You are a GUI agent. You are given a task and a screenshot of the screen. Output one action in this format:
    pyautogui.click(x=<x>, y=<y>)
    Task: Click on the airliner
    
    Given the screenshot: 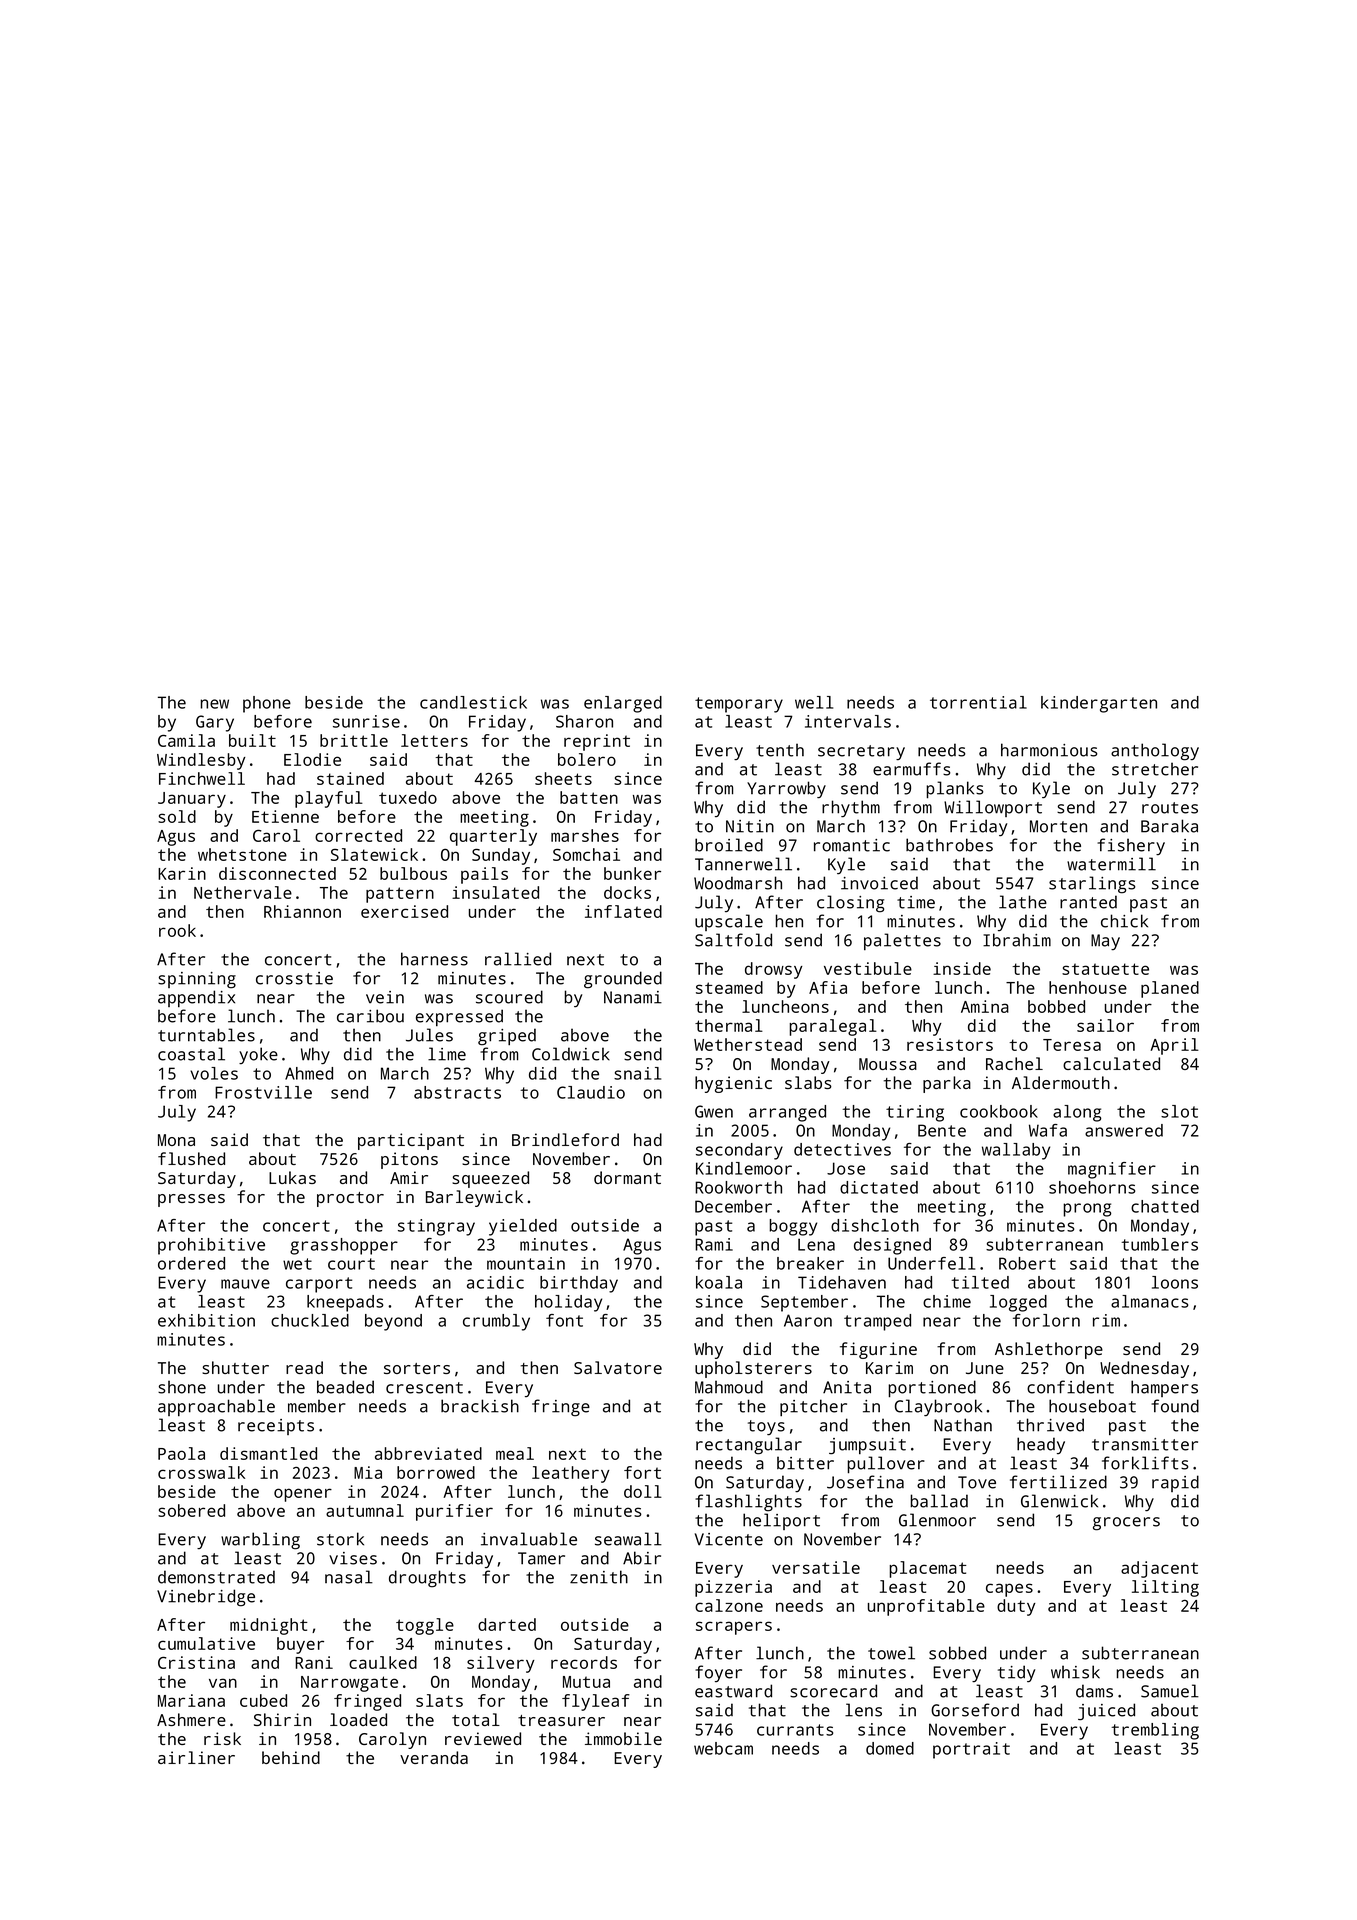 What is the action you would take?
    pyautogui.click(x=196, y=1757)
